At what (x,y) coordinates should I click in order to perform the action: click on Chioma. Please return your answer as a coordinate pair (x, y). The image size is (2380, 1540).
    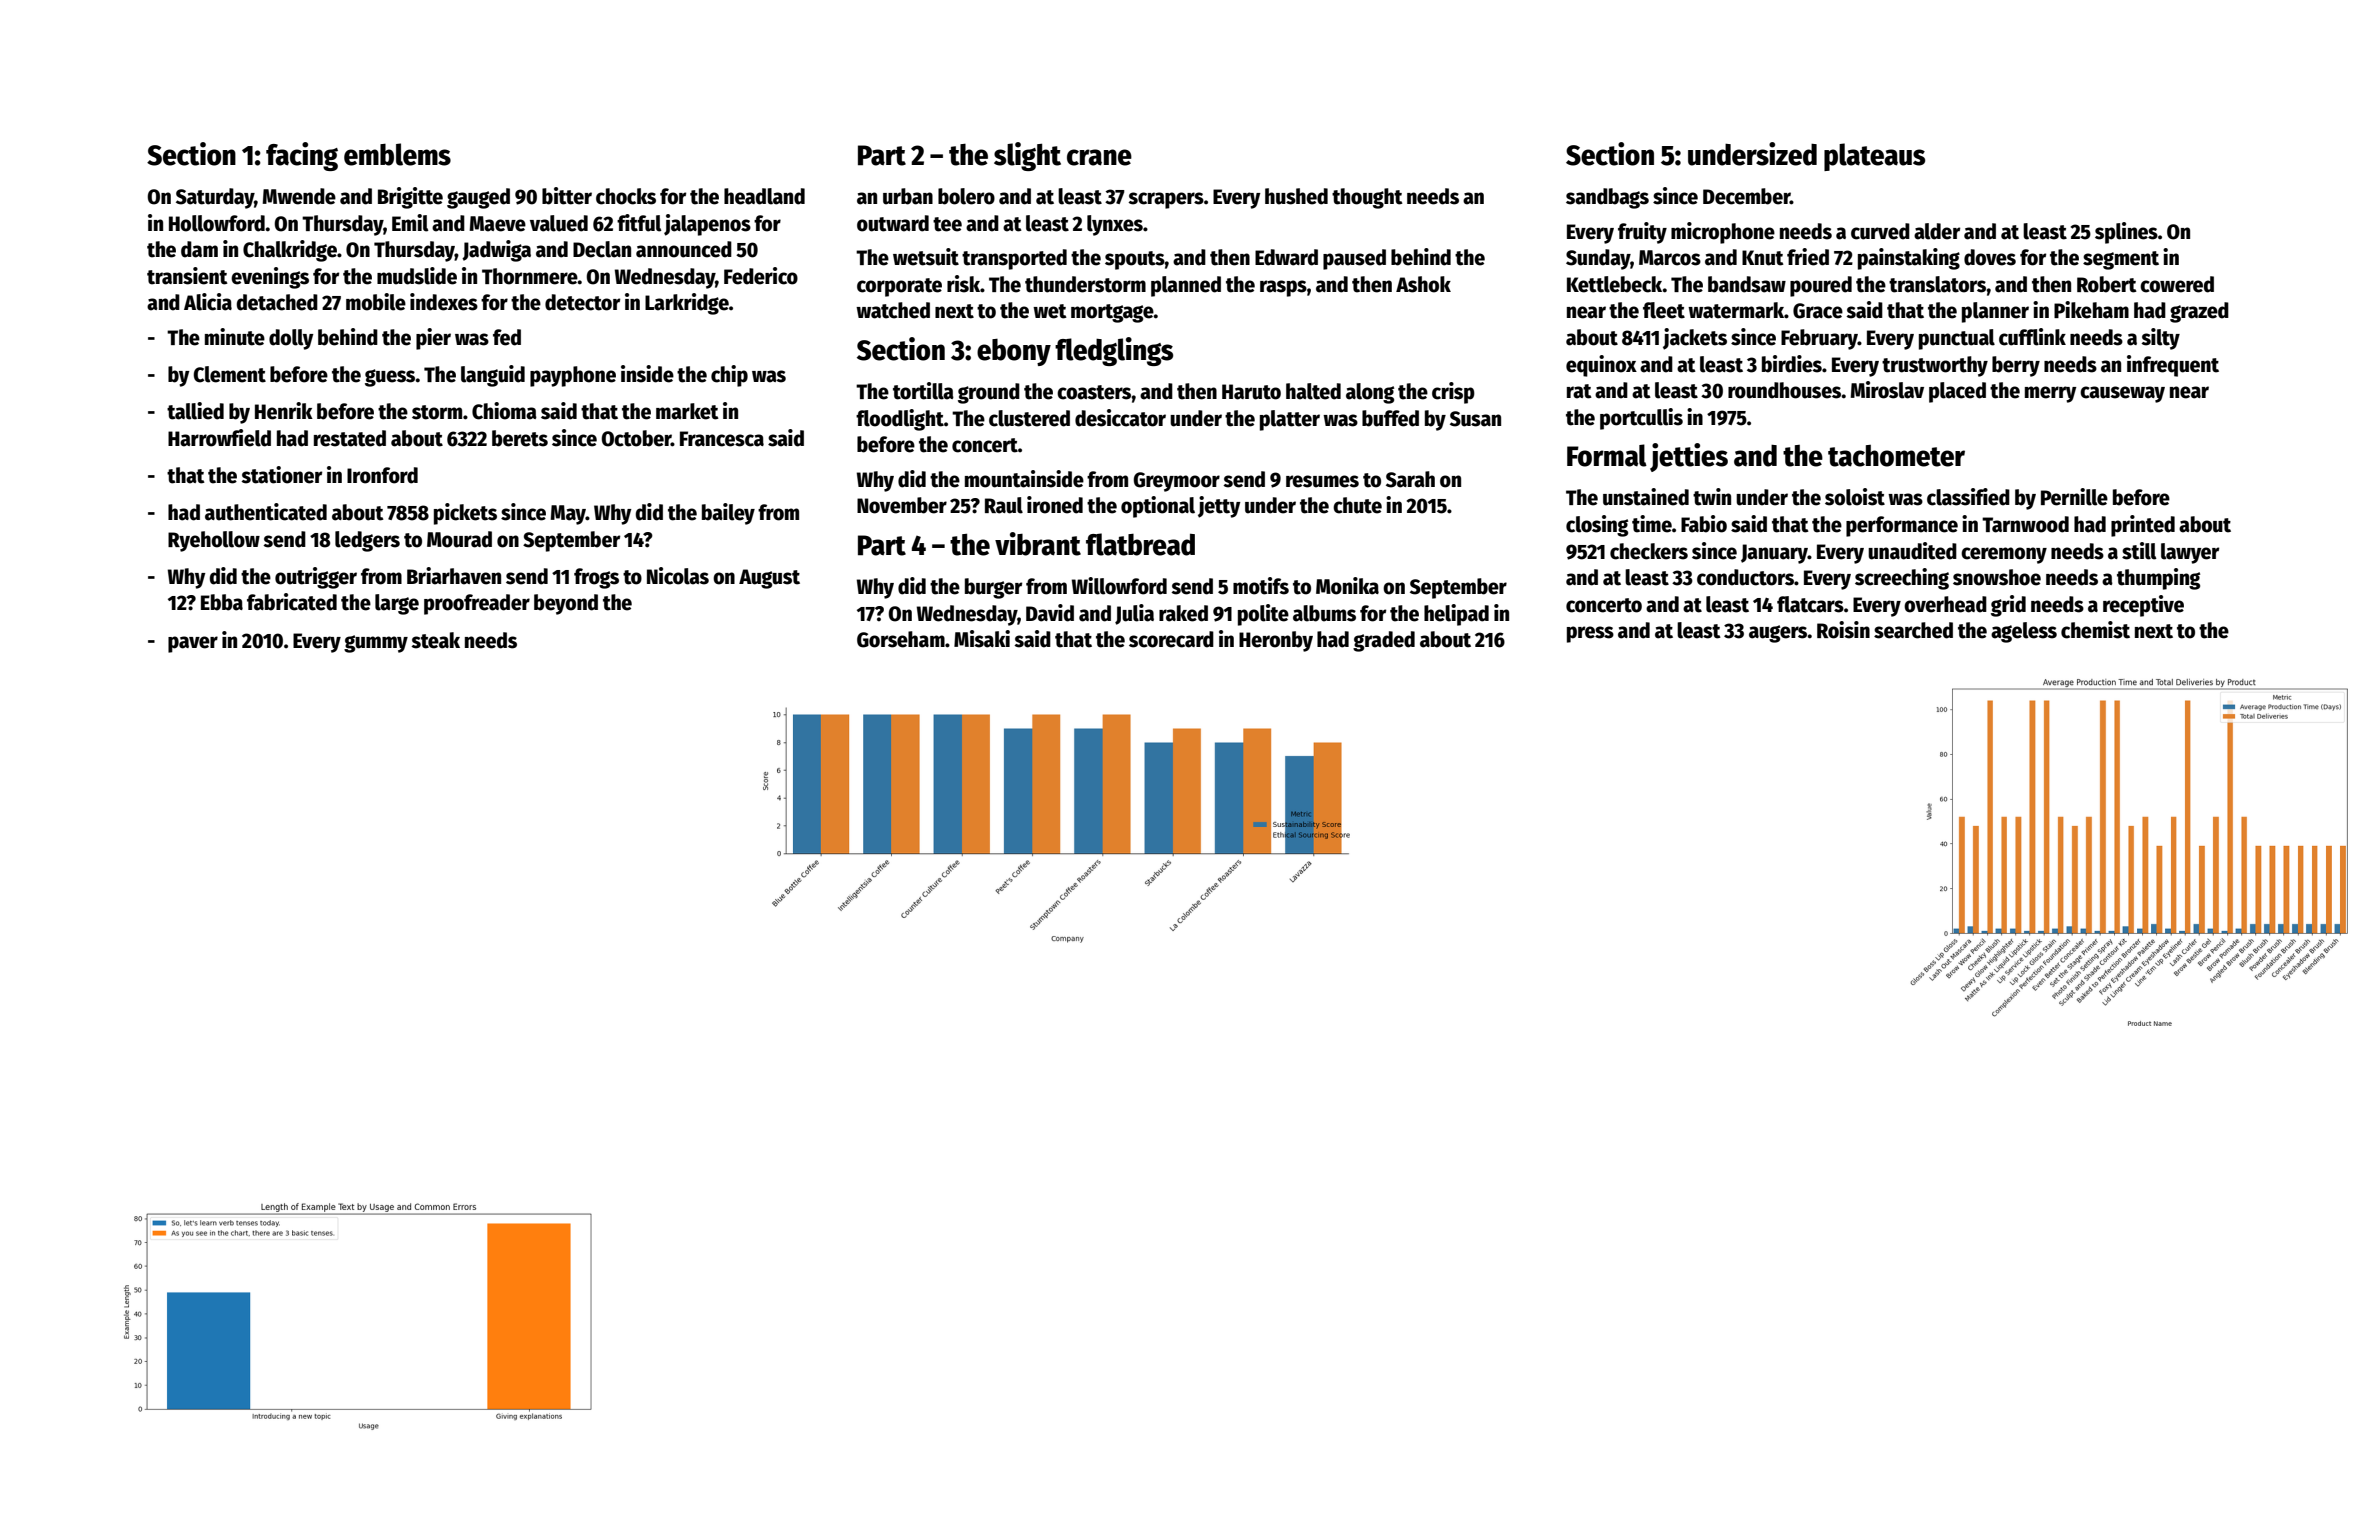
    Looking at the image, I should click on (504, 411).
